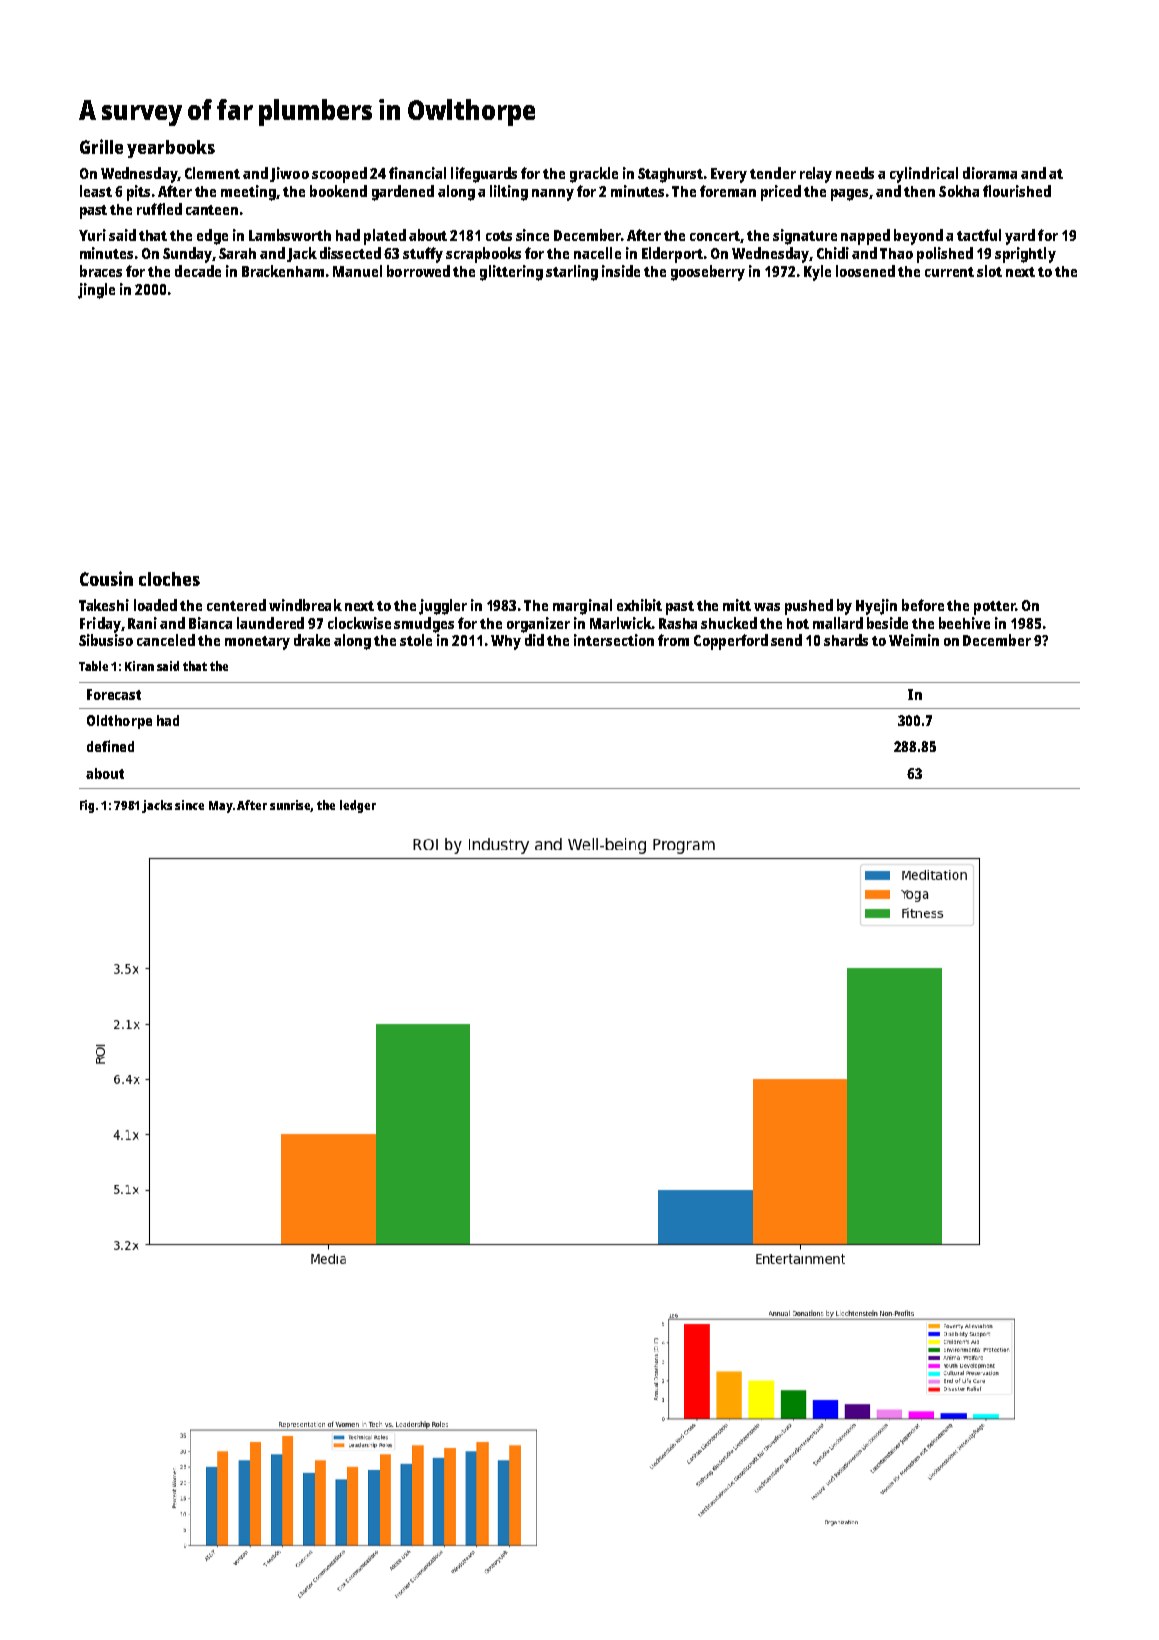 The height and width of the document is (1640, 1159). I want to click on sunrise, so click(290, 806).
